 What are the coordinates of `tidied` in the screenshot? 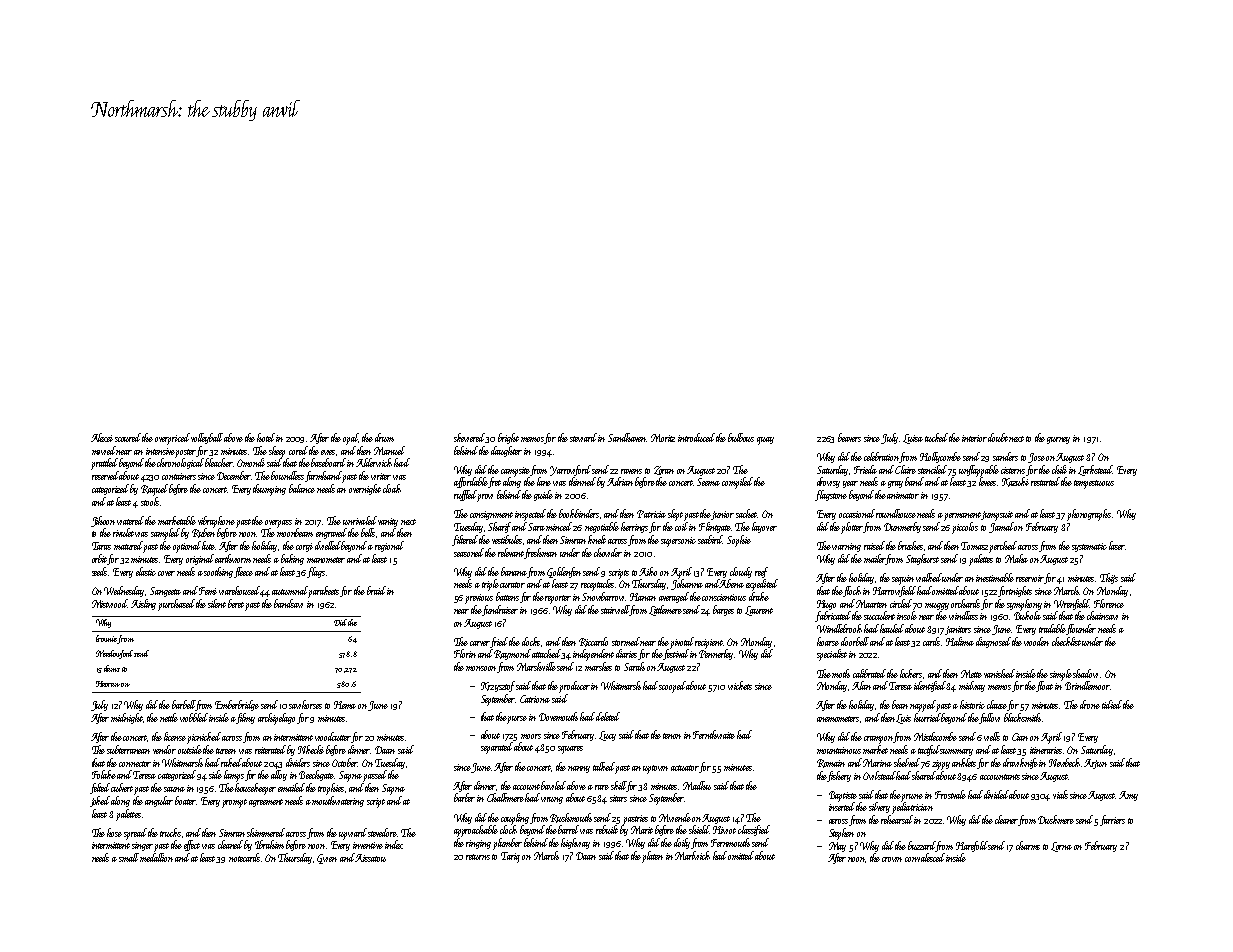 It's located at (1112, 704).
